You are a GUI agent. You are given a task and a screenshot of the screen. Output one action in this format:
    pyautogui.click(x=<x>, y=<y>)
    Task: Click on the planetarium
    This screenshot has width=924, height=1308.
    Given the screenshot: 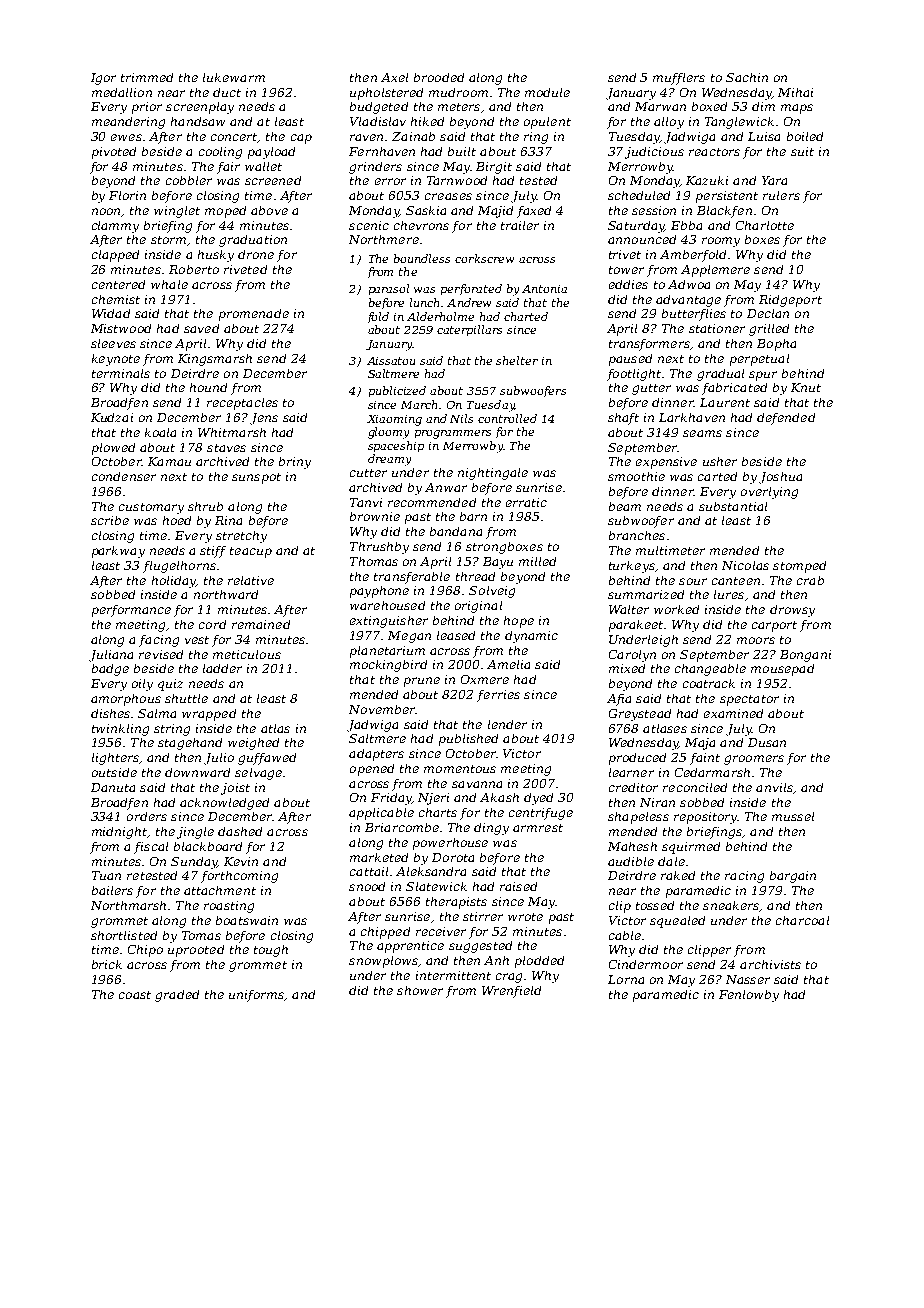 What is the action you would take?
    pyautogui.click(x=387, y=652)
